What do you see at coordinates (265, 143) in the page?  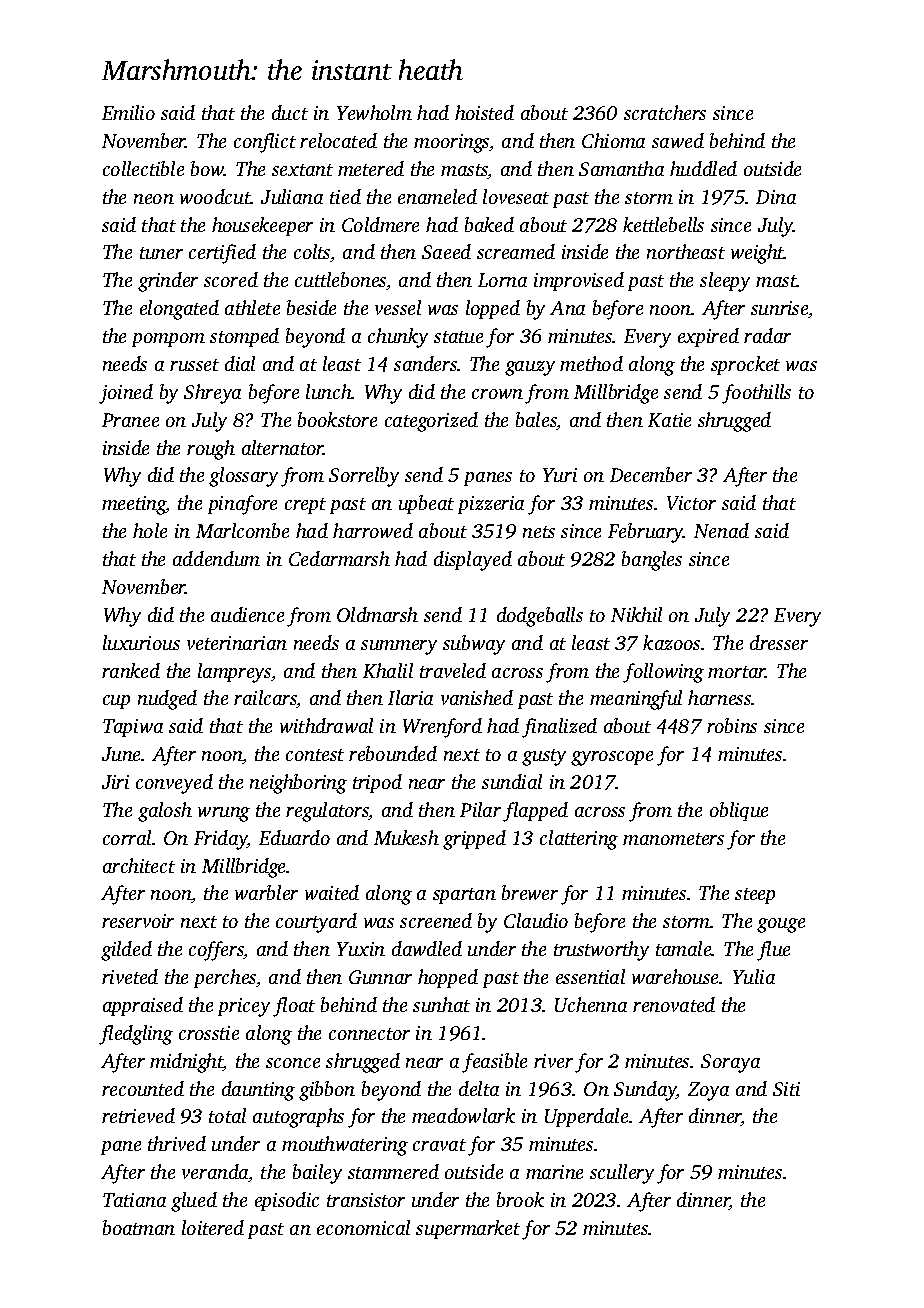 I see `conflict` at bounding box center [265, 143].
